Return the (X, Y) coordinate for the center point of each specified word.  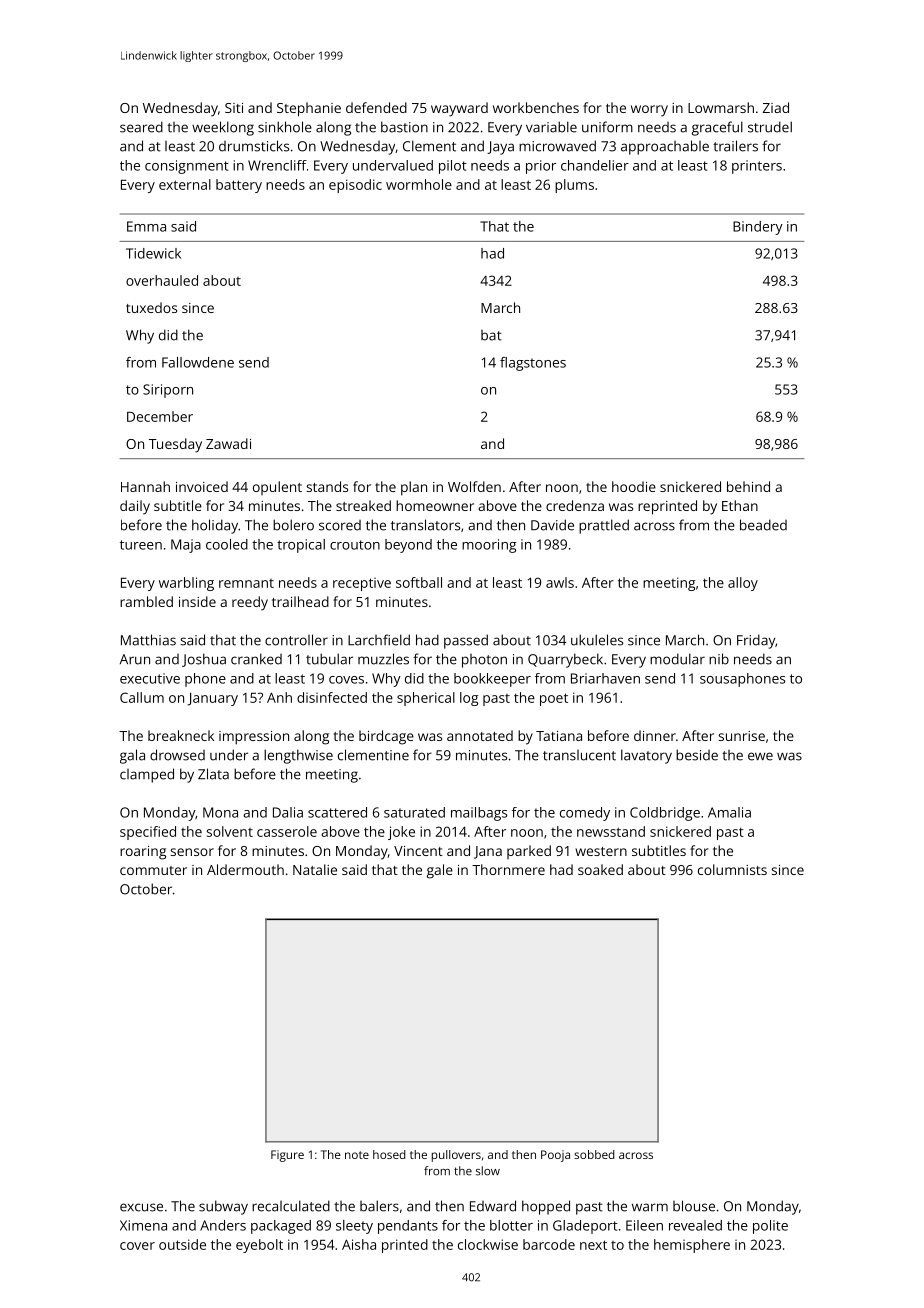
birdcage (386, 737)
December (160, 416)
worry (649, 111)
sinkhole (285, 127)
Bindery (758, 228)
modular (677, 659)
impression (254, 738)
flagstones (533, 364)
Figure (287, 1156)
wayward (459, 109)
